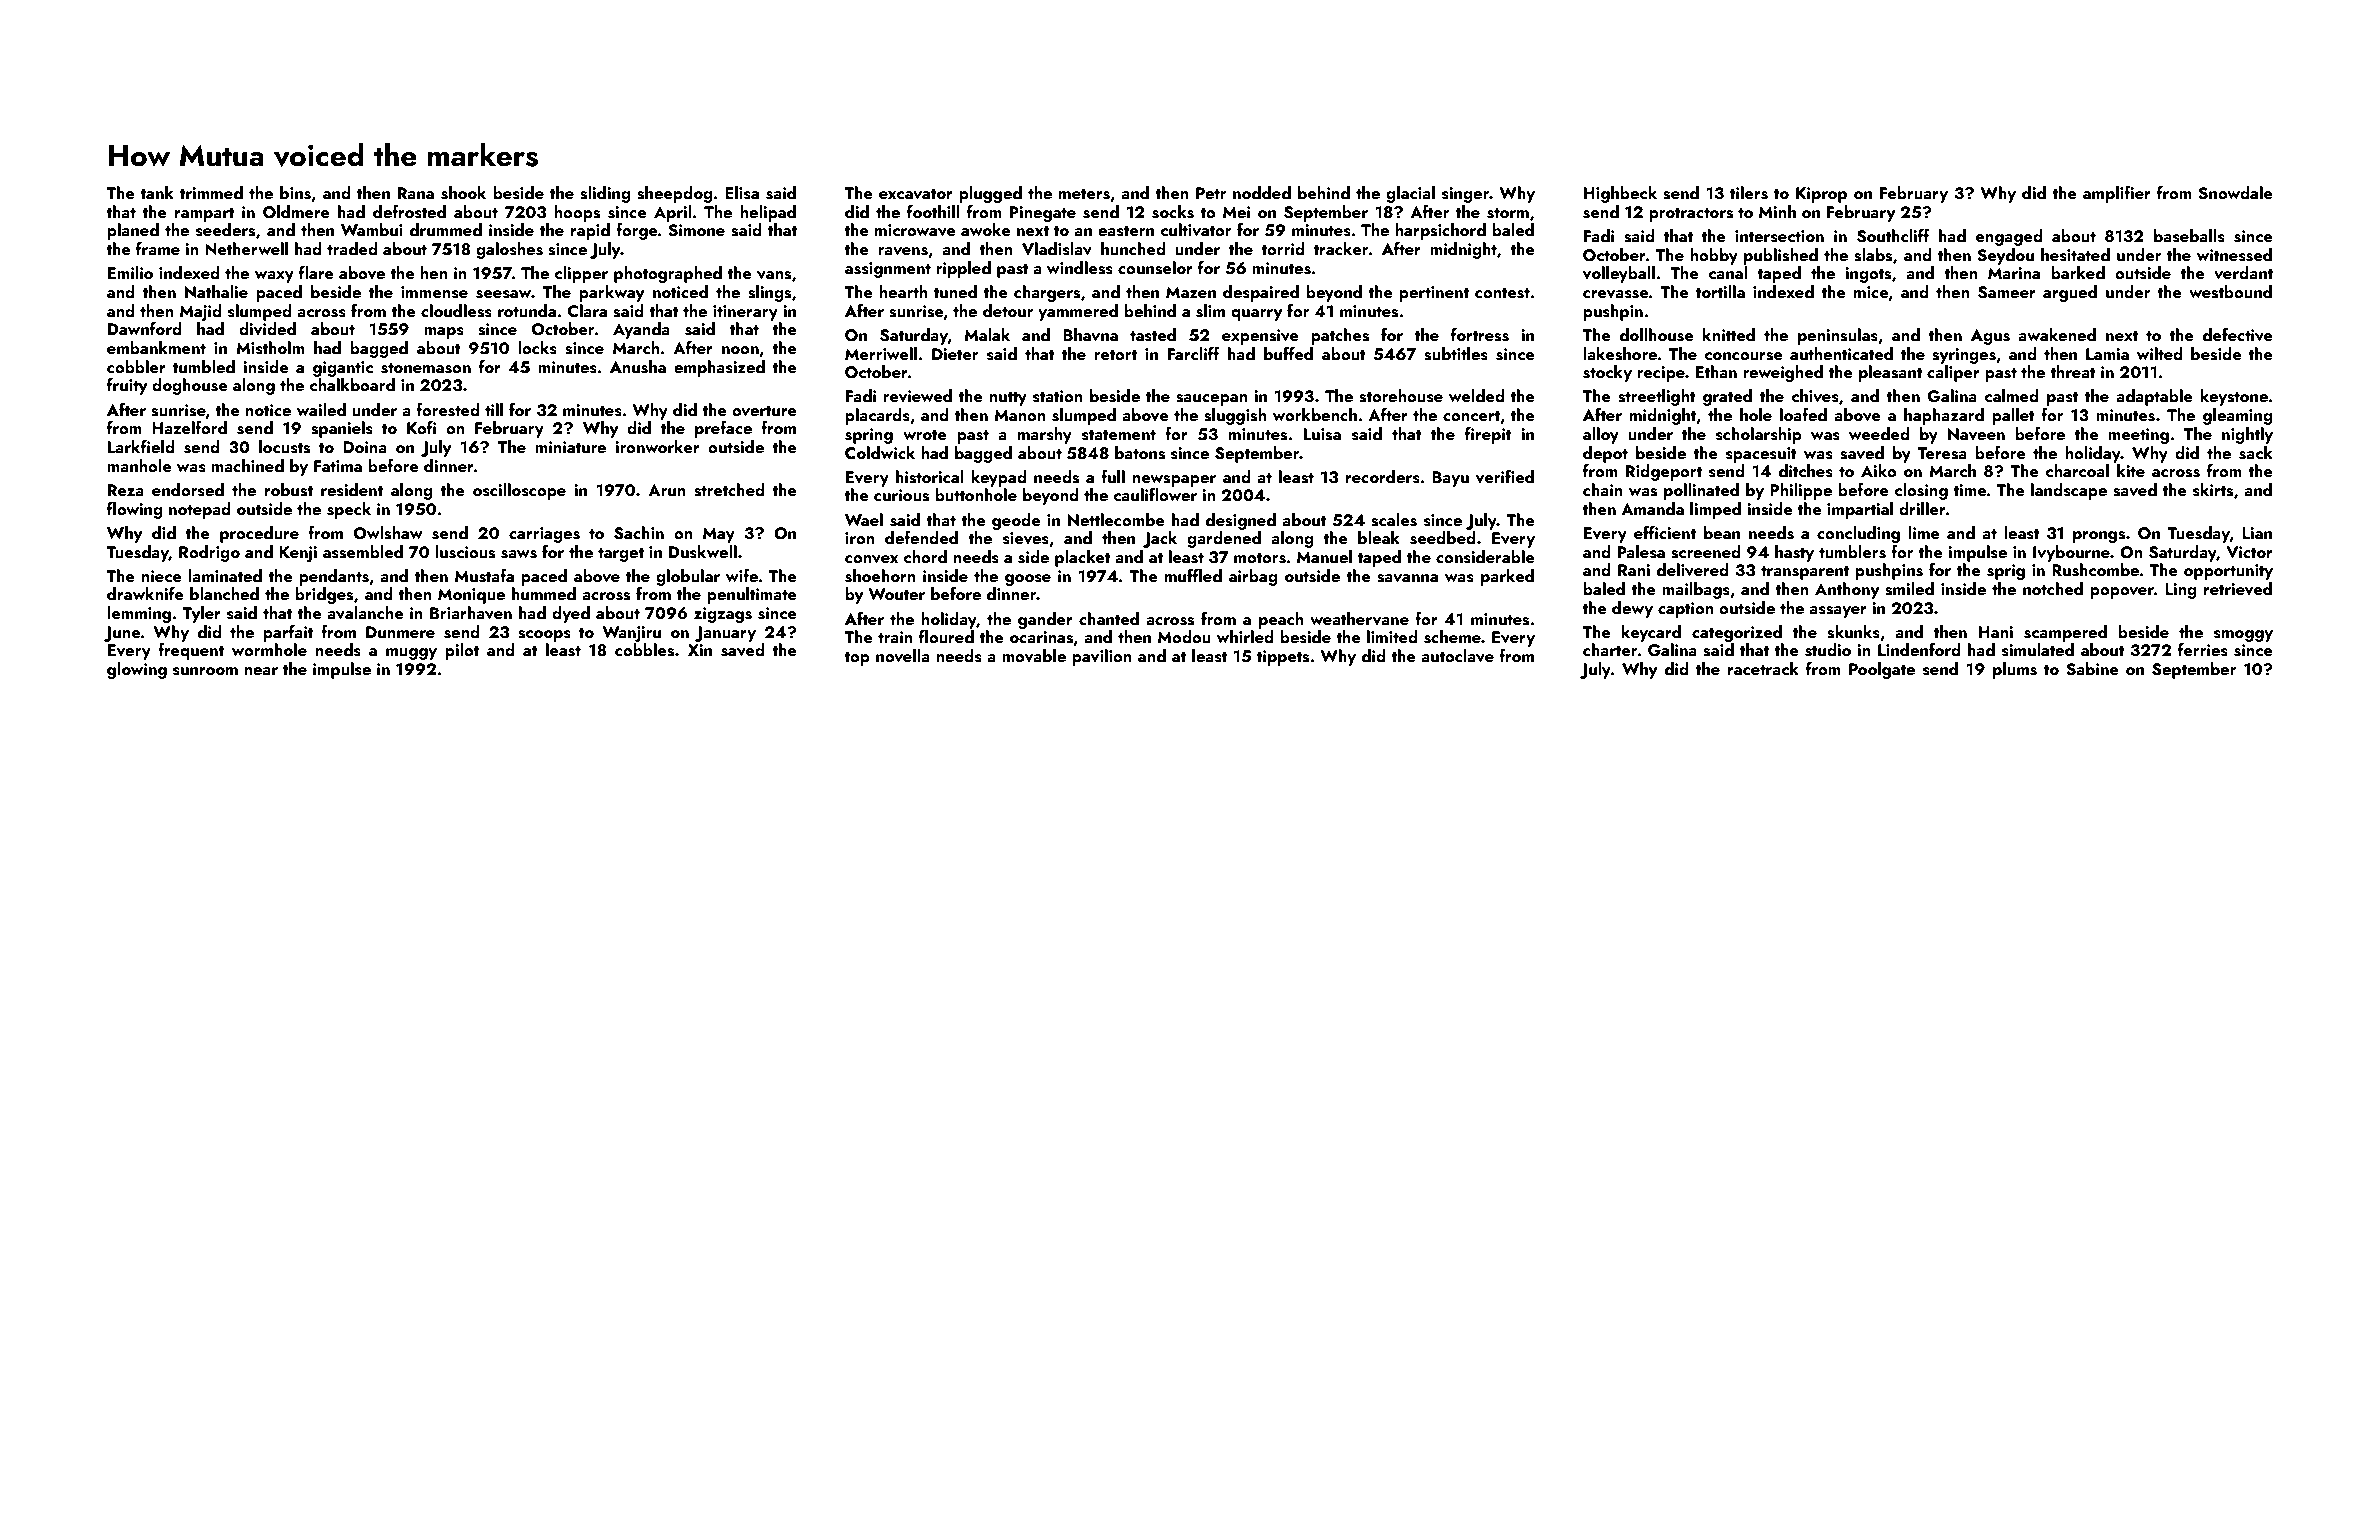 The height and width of the page is (1540, 2380). What do you see at coordinates (2189, 236) in the page?
I see `baseballs` at bounding box center [2189, 236].
